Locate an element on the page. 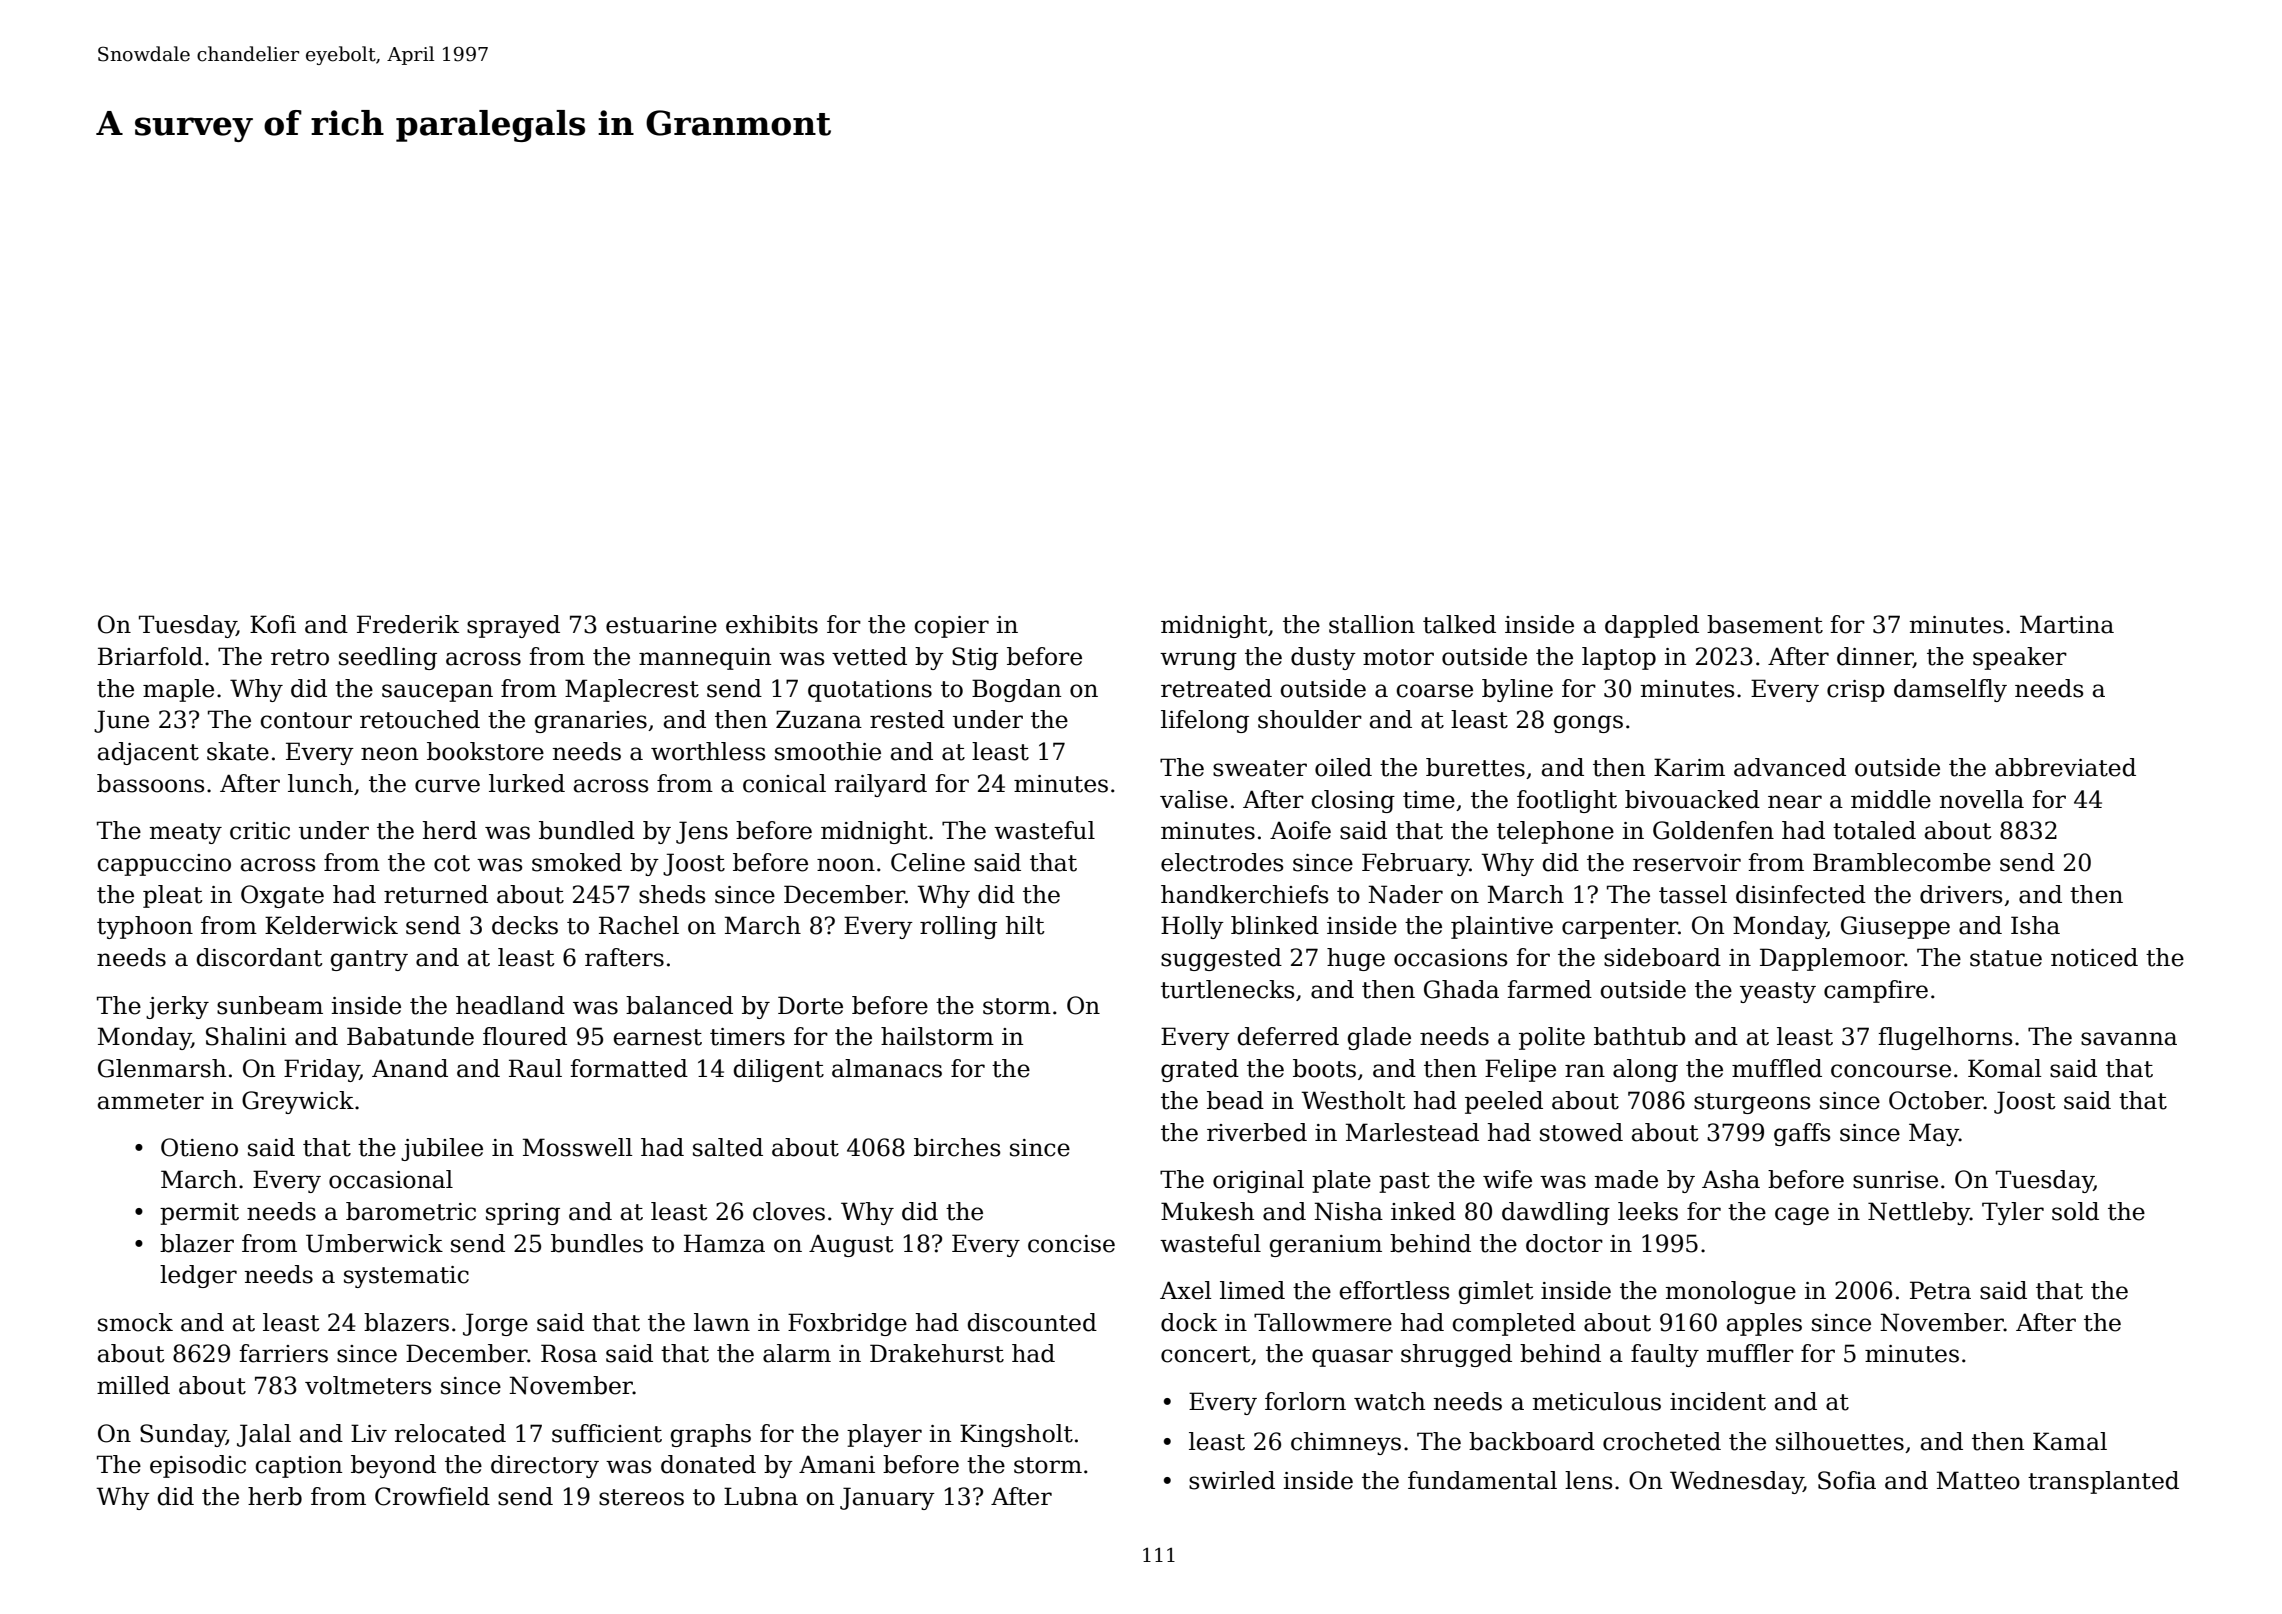 The image size is (2282, 1614). May is located at coordinates (1934, 1134).
